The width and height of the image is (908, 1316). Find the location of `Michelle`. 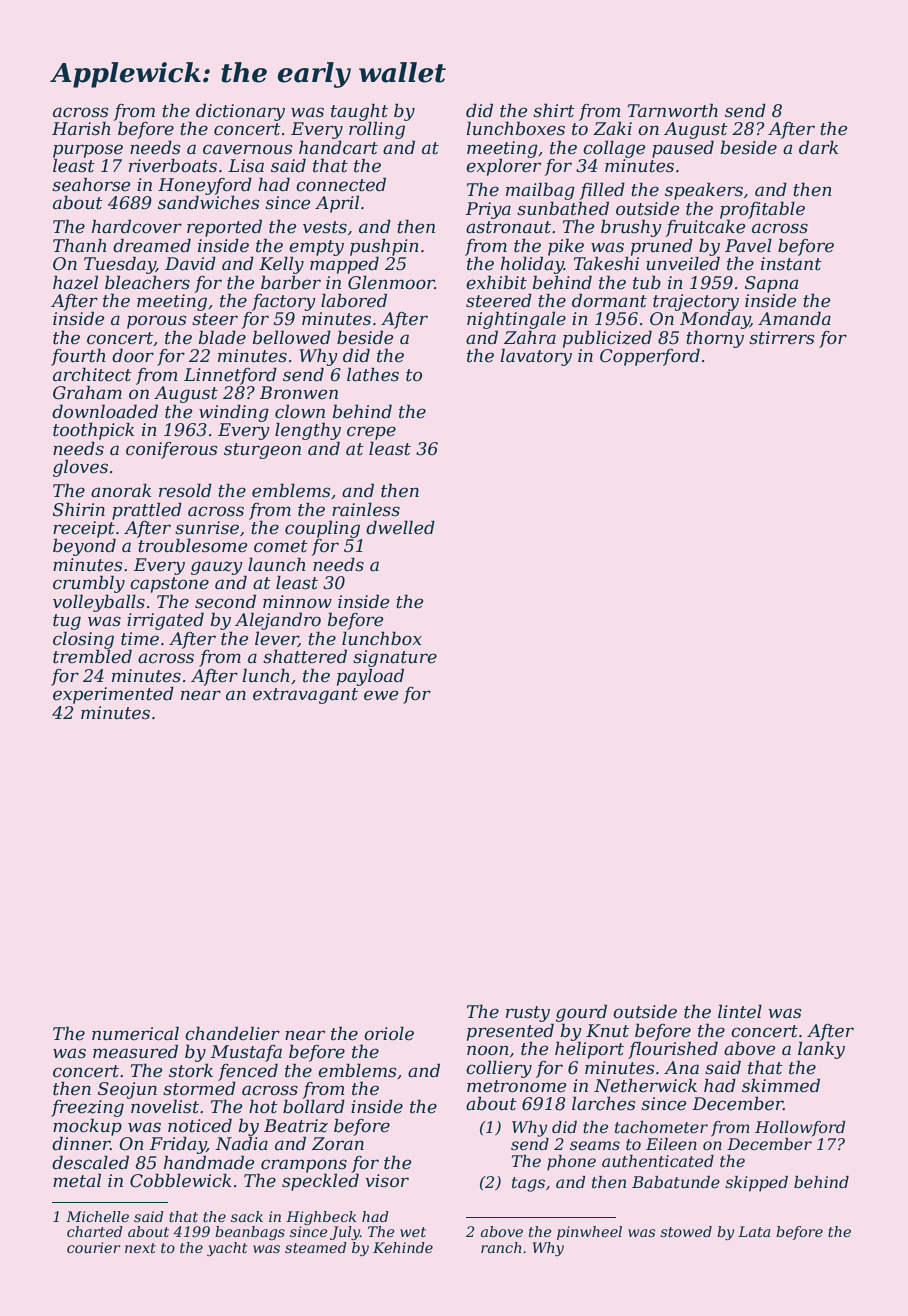

Michelle is located at coordinates (97, 1216).
